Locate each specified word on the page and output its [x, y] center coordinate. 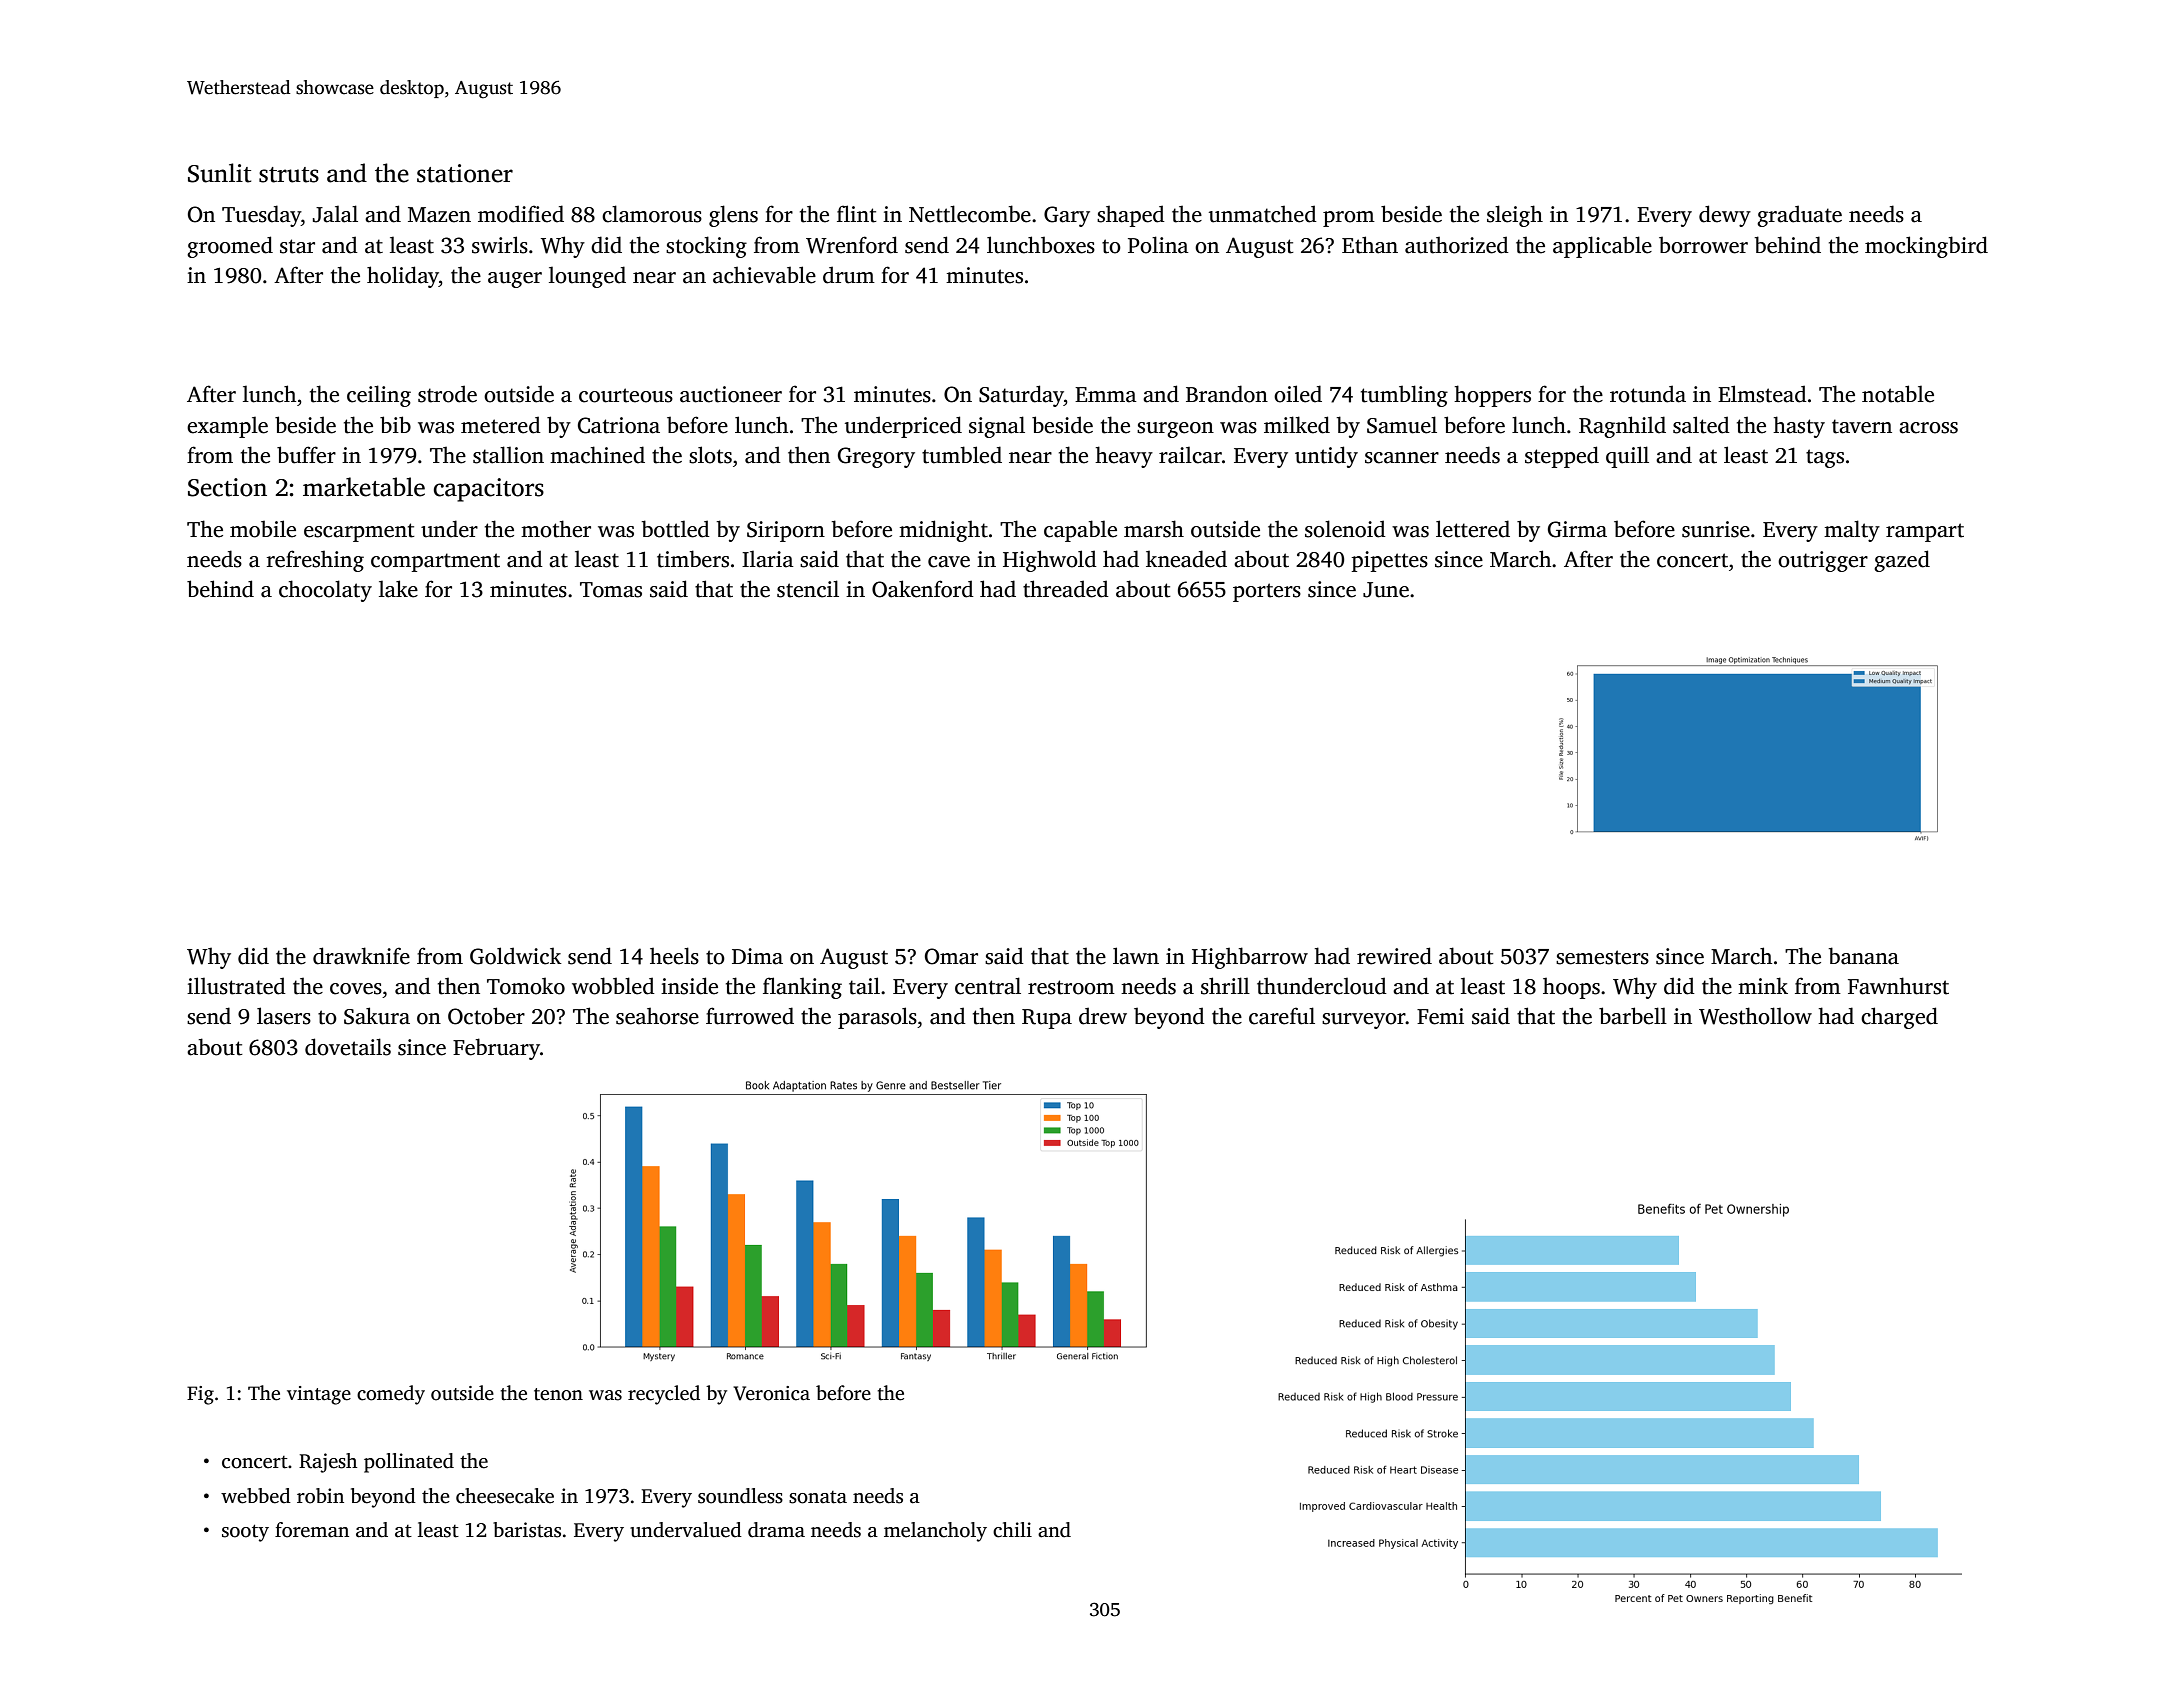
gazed [1902, 561]
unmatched [1263, 214]
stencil [808, 589]
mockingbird [1926, 247]
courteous [626, 395]
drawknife [361, 956]
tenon [558, 1394]
